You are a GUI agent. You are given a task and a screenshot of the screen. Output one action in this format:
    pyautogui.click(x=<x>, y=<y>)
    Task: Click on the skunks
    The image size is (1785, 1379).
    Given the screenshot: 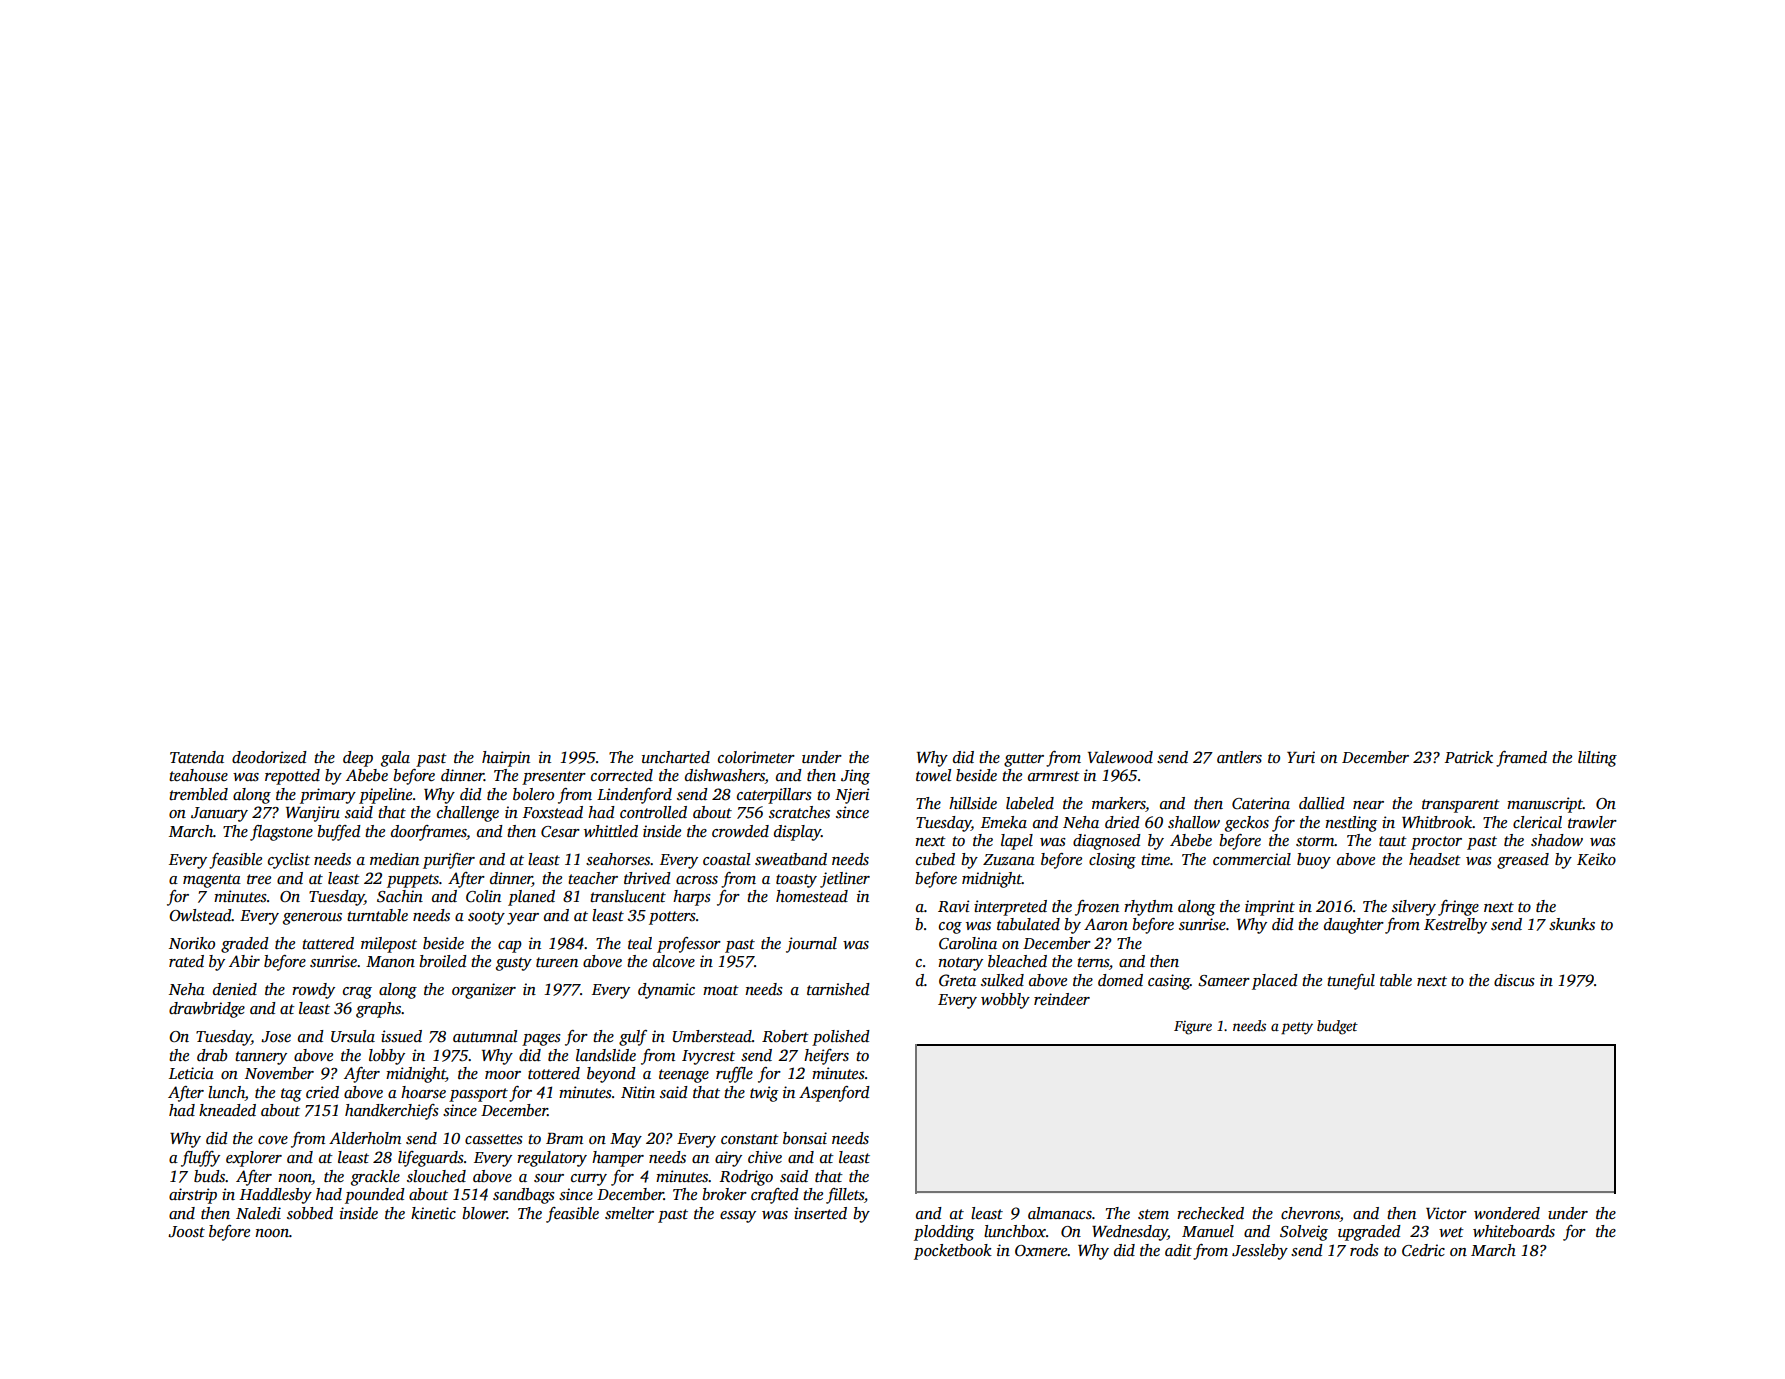 What is the action you would take?
    pyautogui.click(x=1572, y=924)
